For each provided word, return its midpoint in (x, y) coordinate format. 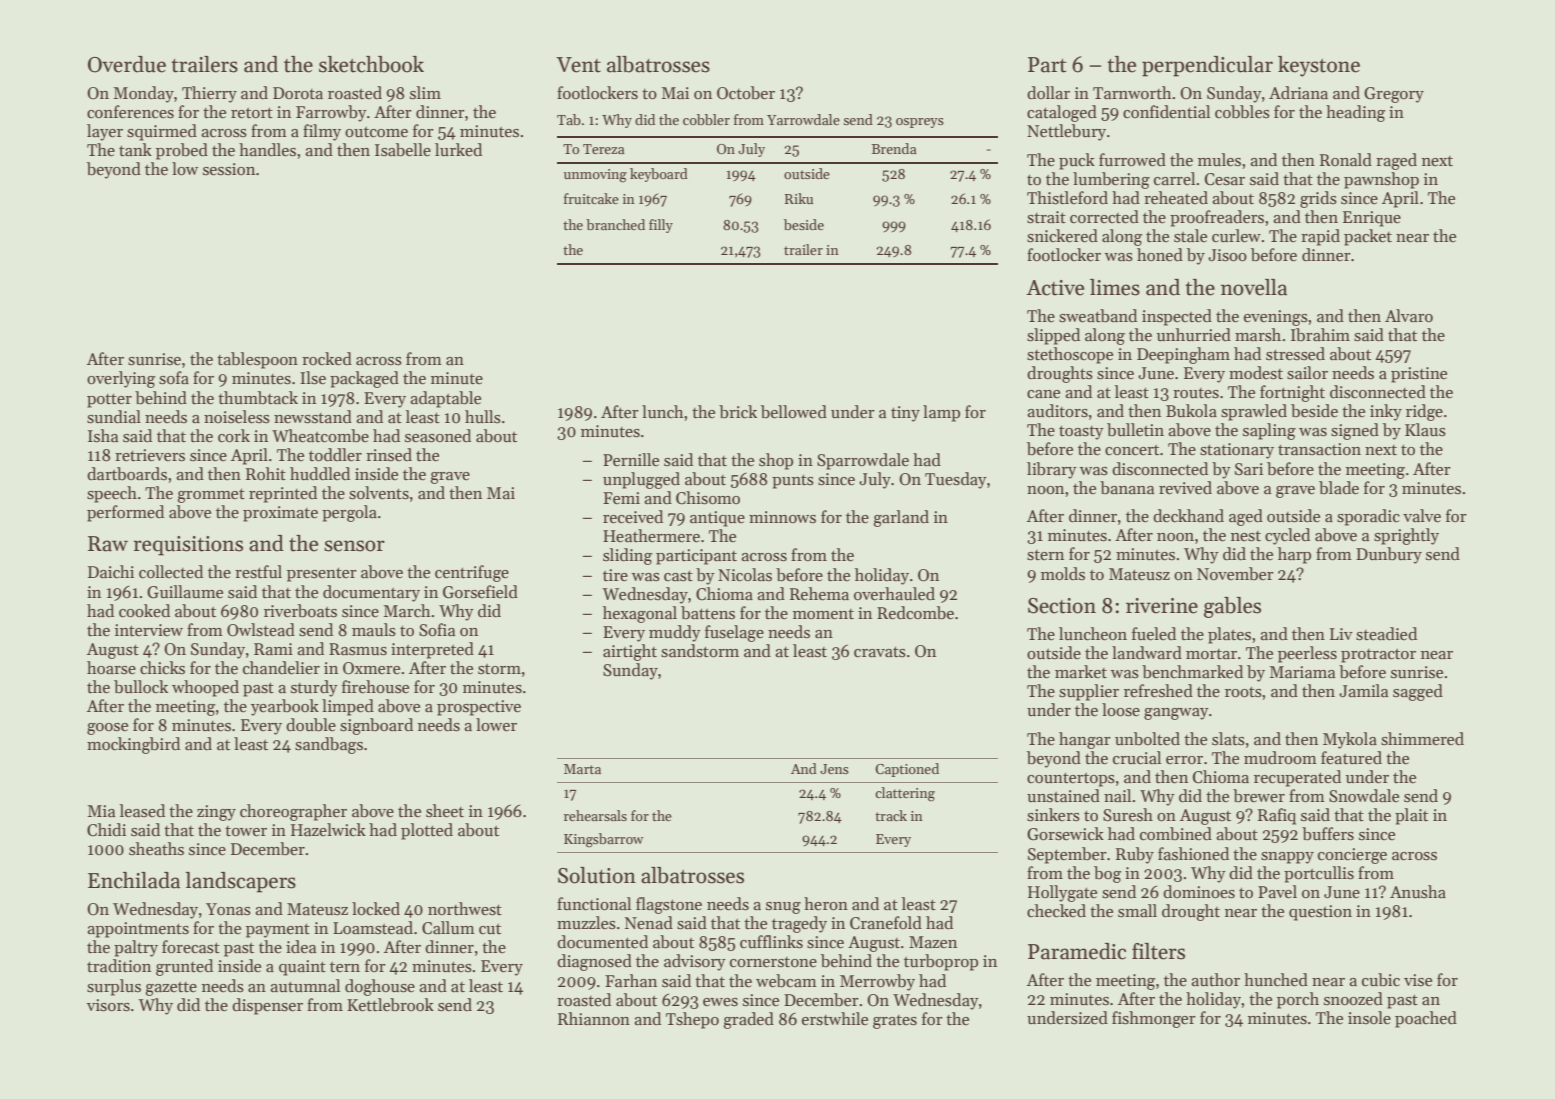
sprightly (1406, 536)
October (746, 93)
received (633, 517)
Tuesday (956, 480)
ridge (1424, 412)
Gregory (1394, 95)
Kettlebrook (390, 1005)
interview (149, 630)
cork (234, 436)
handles (267, 150)
